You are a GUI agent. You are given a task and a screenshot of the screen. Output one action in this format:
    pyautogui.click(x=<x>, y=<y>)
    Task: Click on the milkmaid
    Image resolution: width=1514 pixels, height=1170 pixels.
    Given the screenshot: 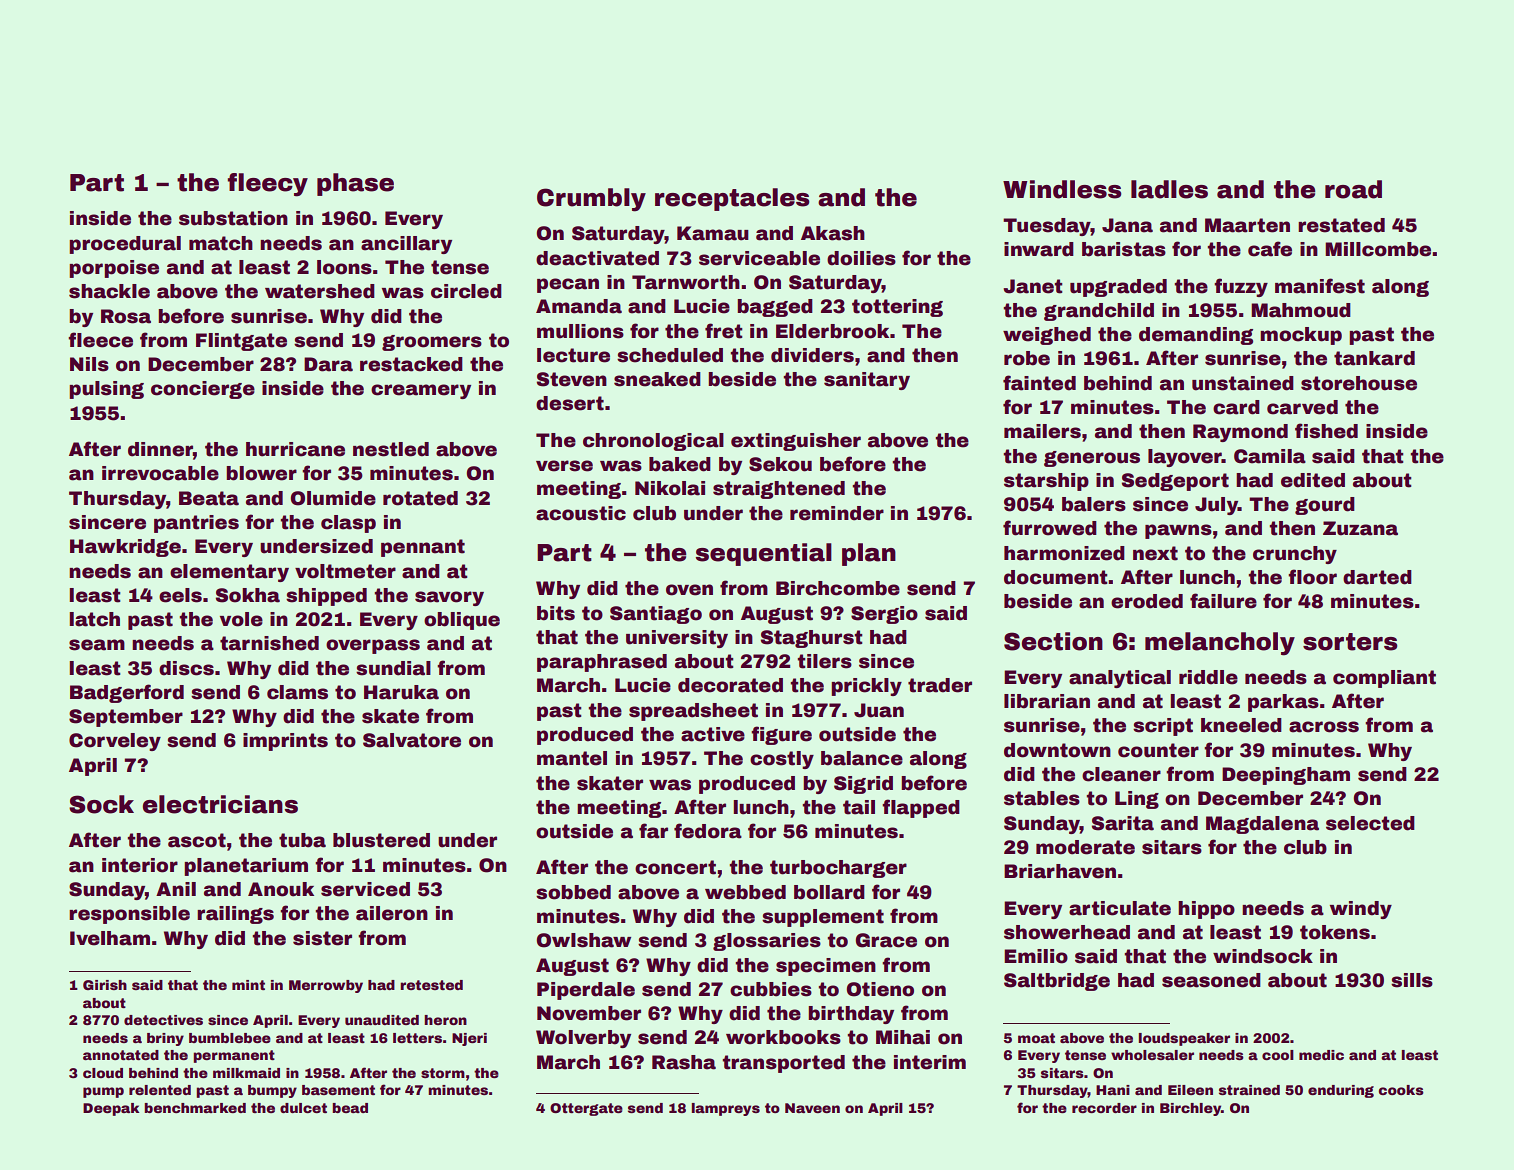 What is the action you would take?
    pyautogui.click(x=246, y=1073)
